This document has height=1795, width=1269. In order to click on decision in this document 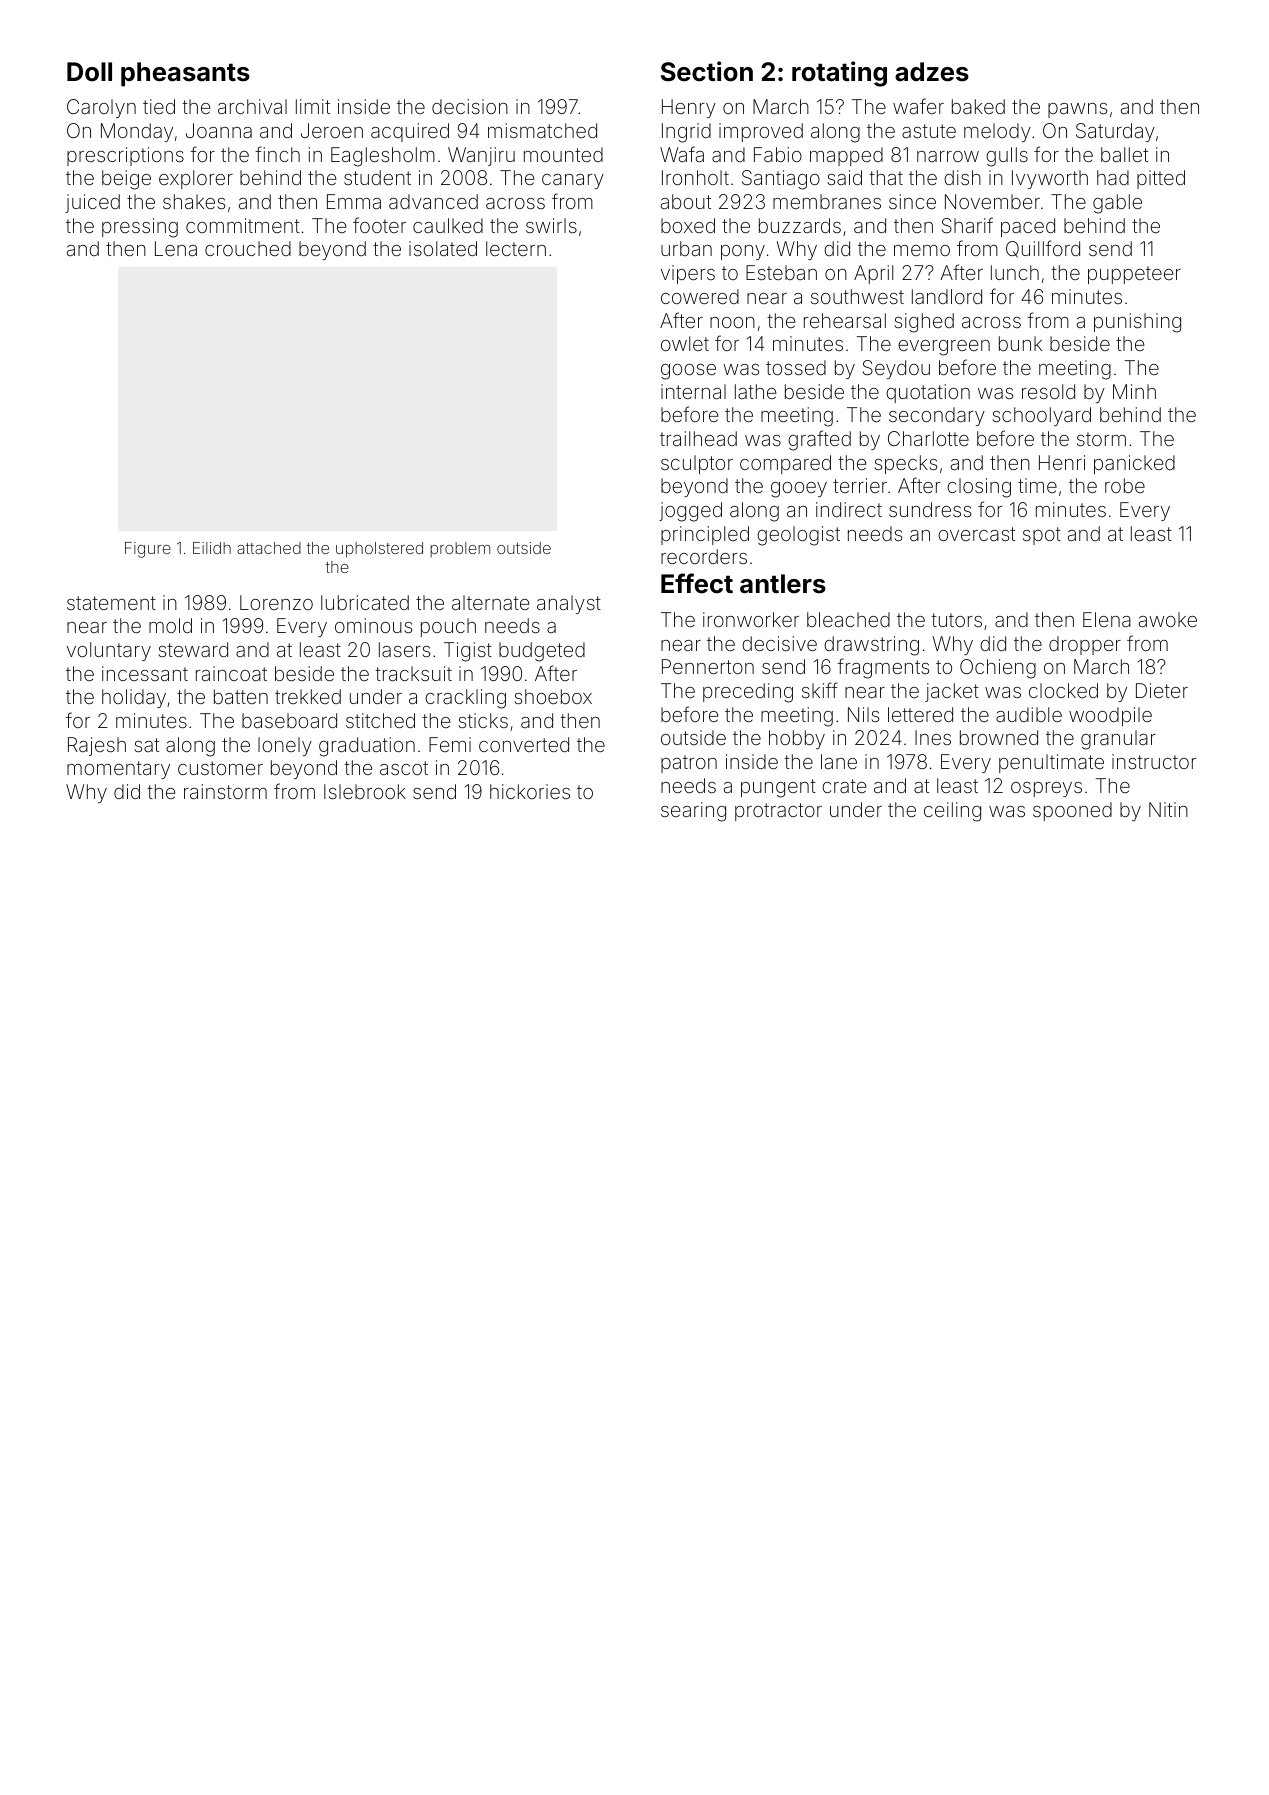, I will do `click(470, 106)`.
